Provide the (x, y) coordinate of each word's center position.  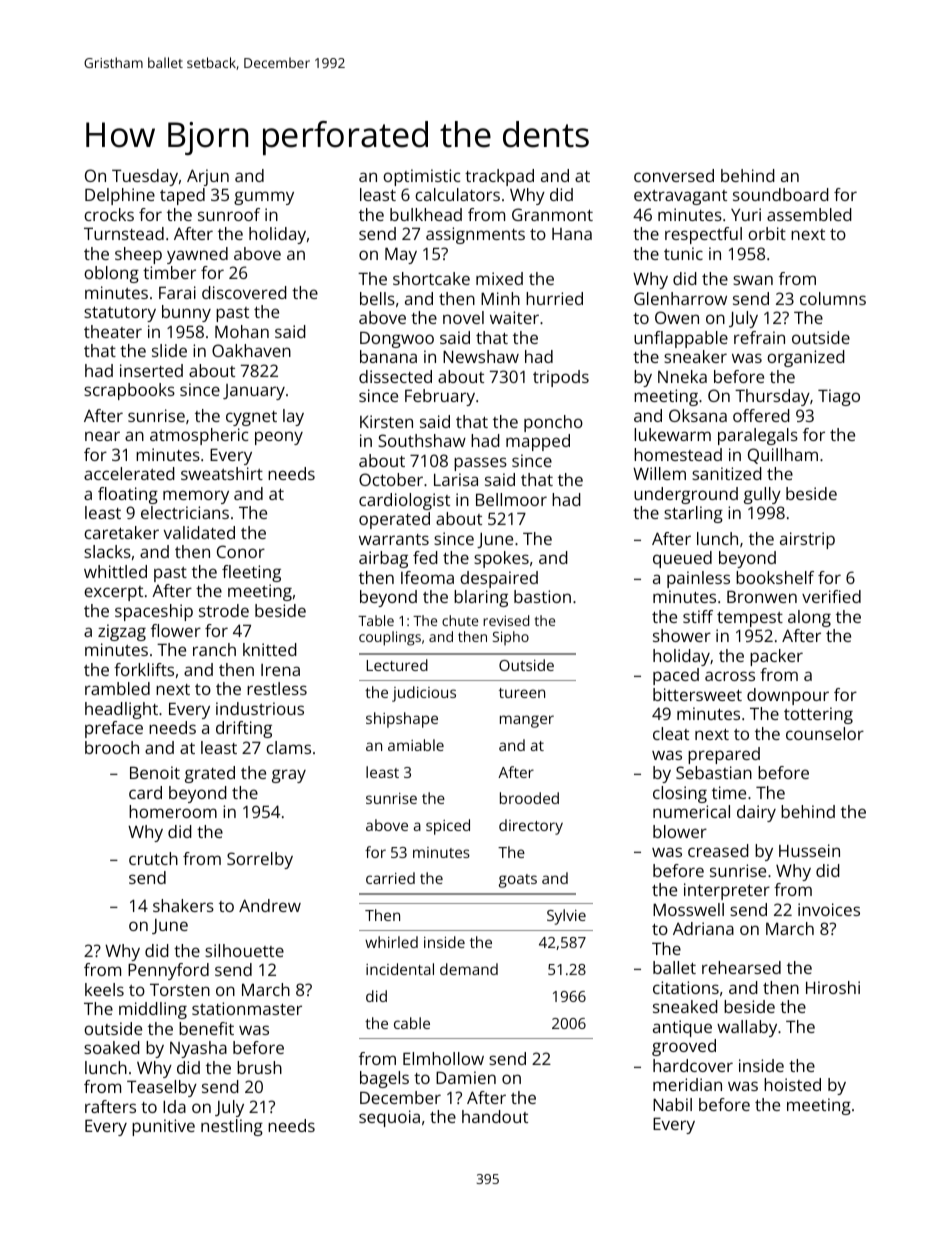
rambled (117, 688)
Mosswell (688, 909)
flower (176, 630)
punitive (163, 1127)
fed (425, 557)
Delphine (120, 196)
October (391, 479)
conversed (674, 175)
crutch (153, 858)
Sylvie (566, 917)
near (102, 436)
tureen (522, 693)
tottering (818, 715)
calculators (457, 194)
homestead (678, 454)
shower (682, 635)
